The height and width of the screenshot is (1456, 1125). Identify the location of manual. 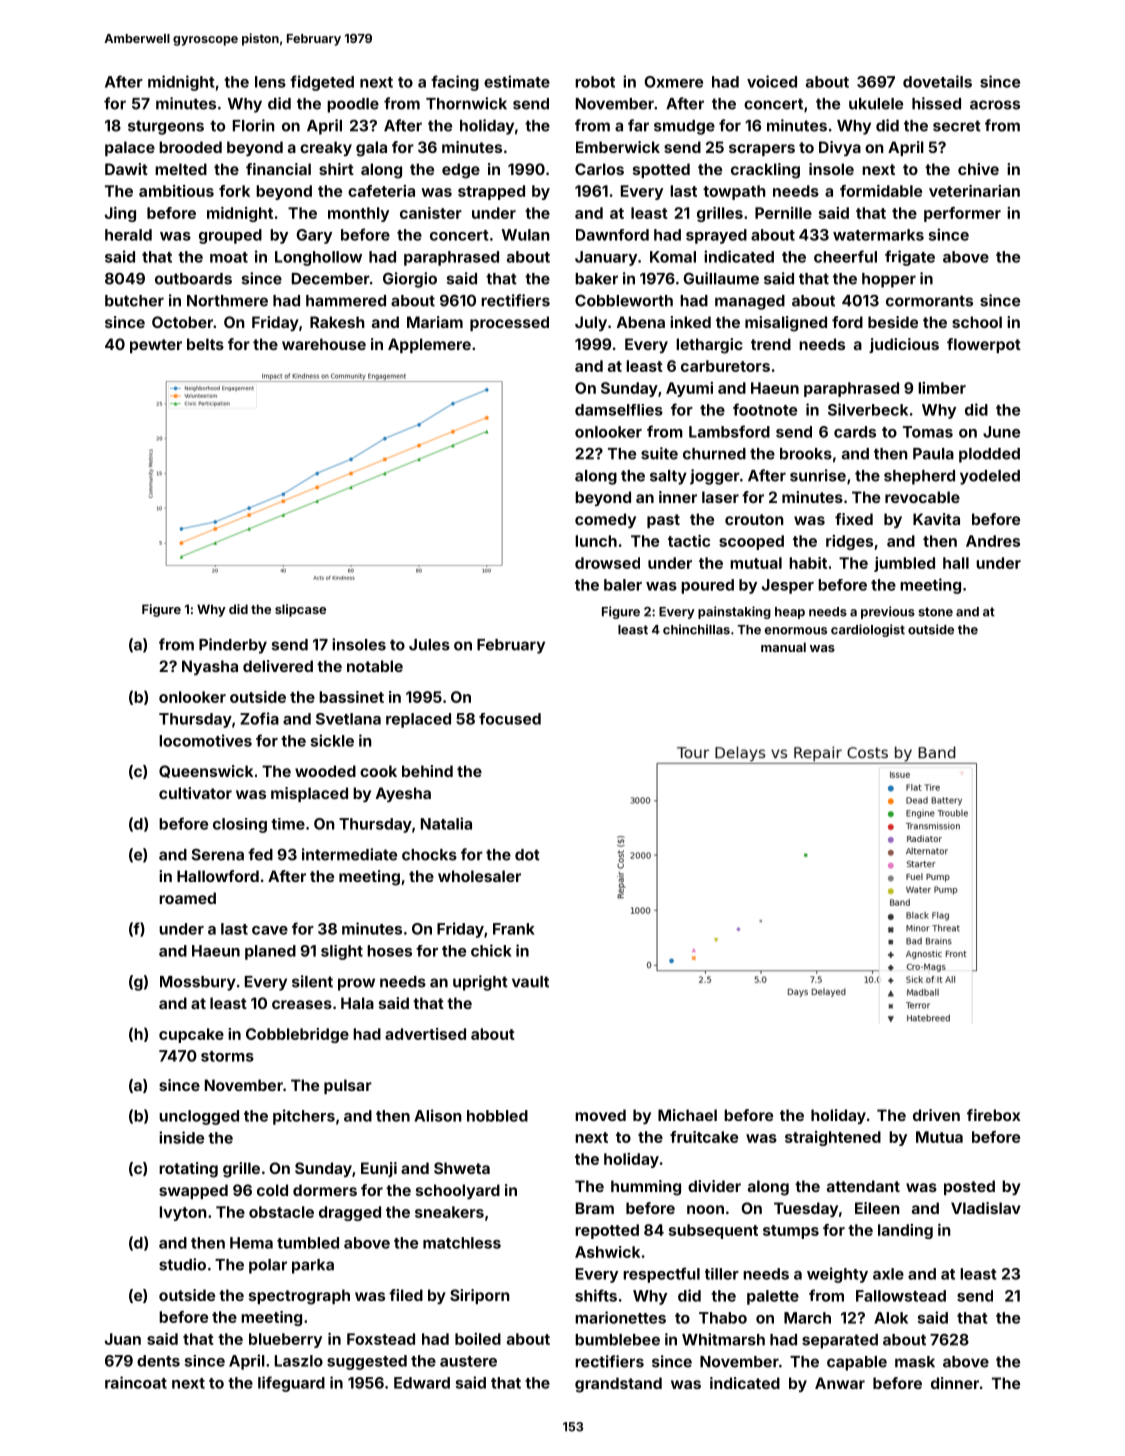
(783, 647).
